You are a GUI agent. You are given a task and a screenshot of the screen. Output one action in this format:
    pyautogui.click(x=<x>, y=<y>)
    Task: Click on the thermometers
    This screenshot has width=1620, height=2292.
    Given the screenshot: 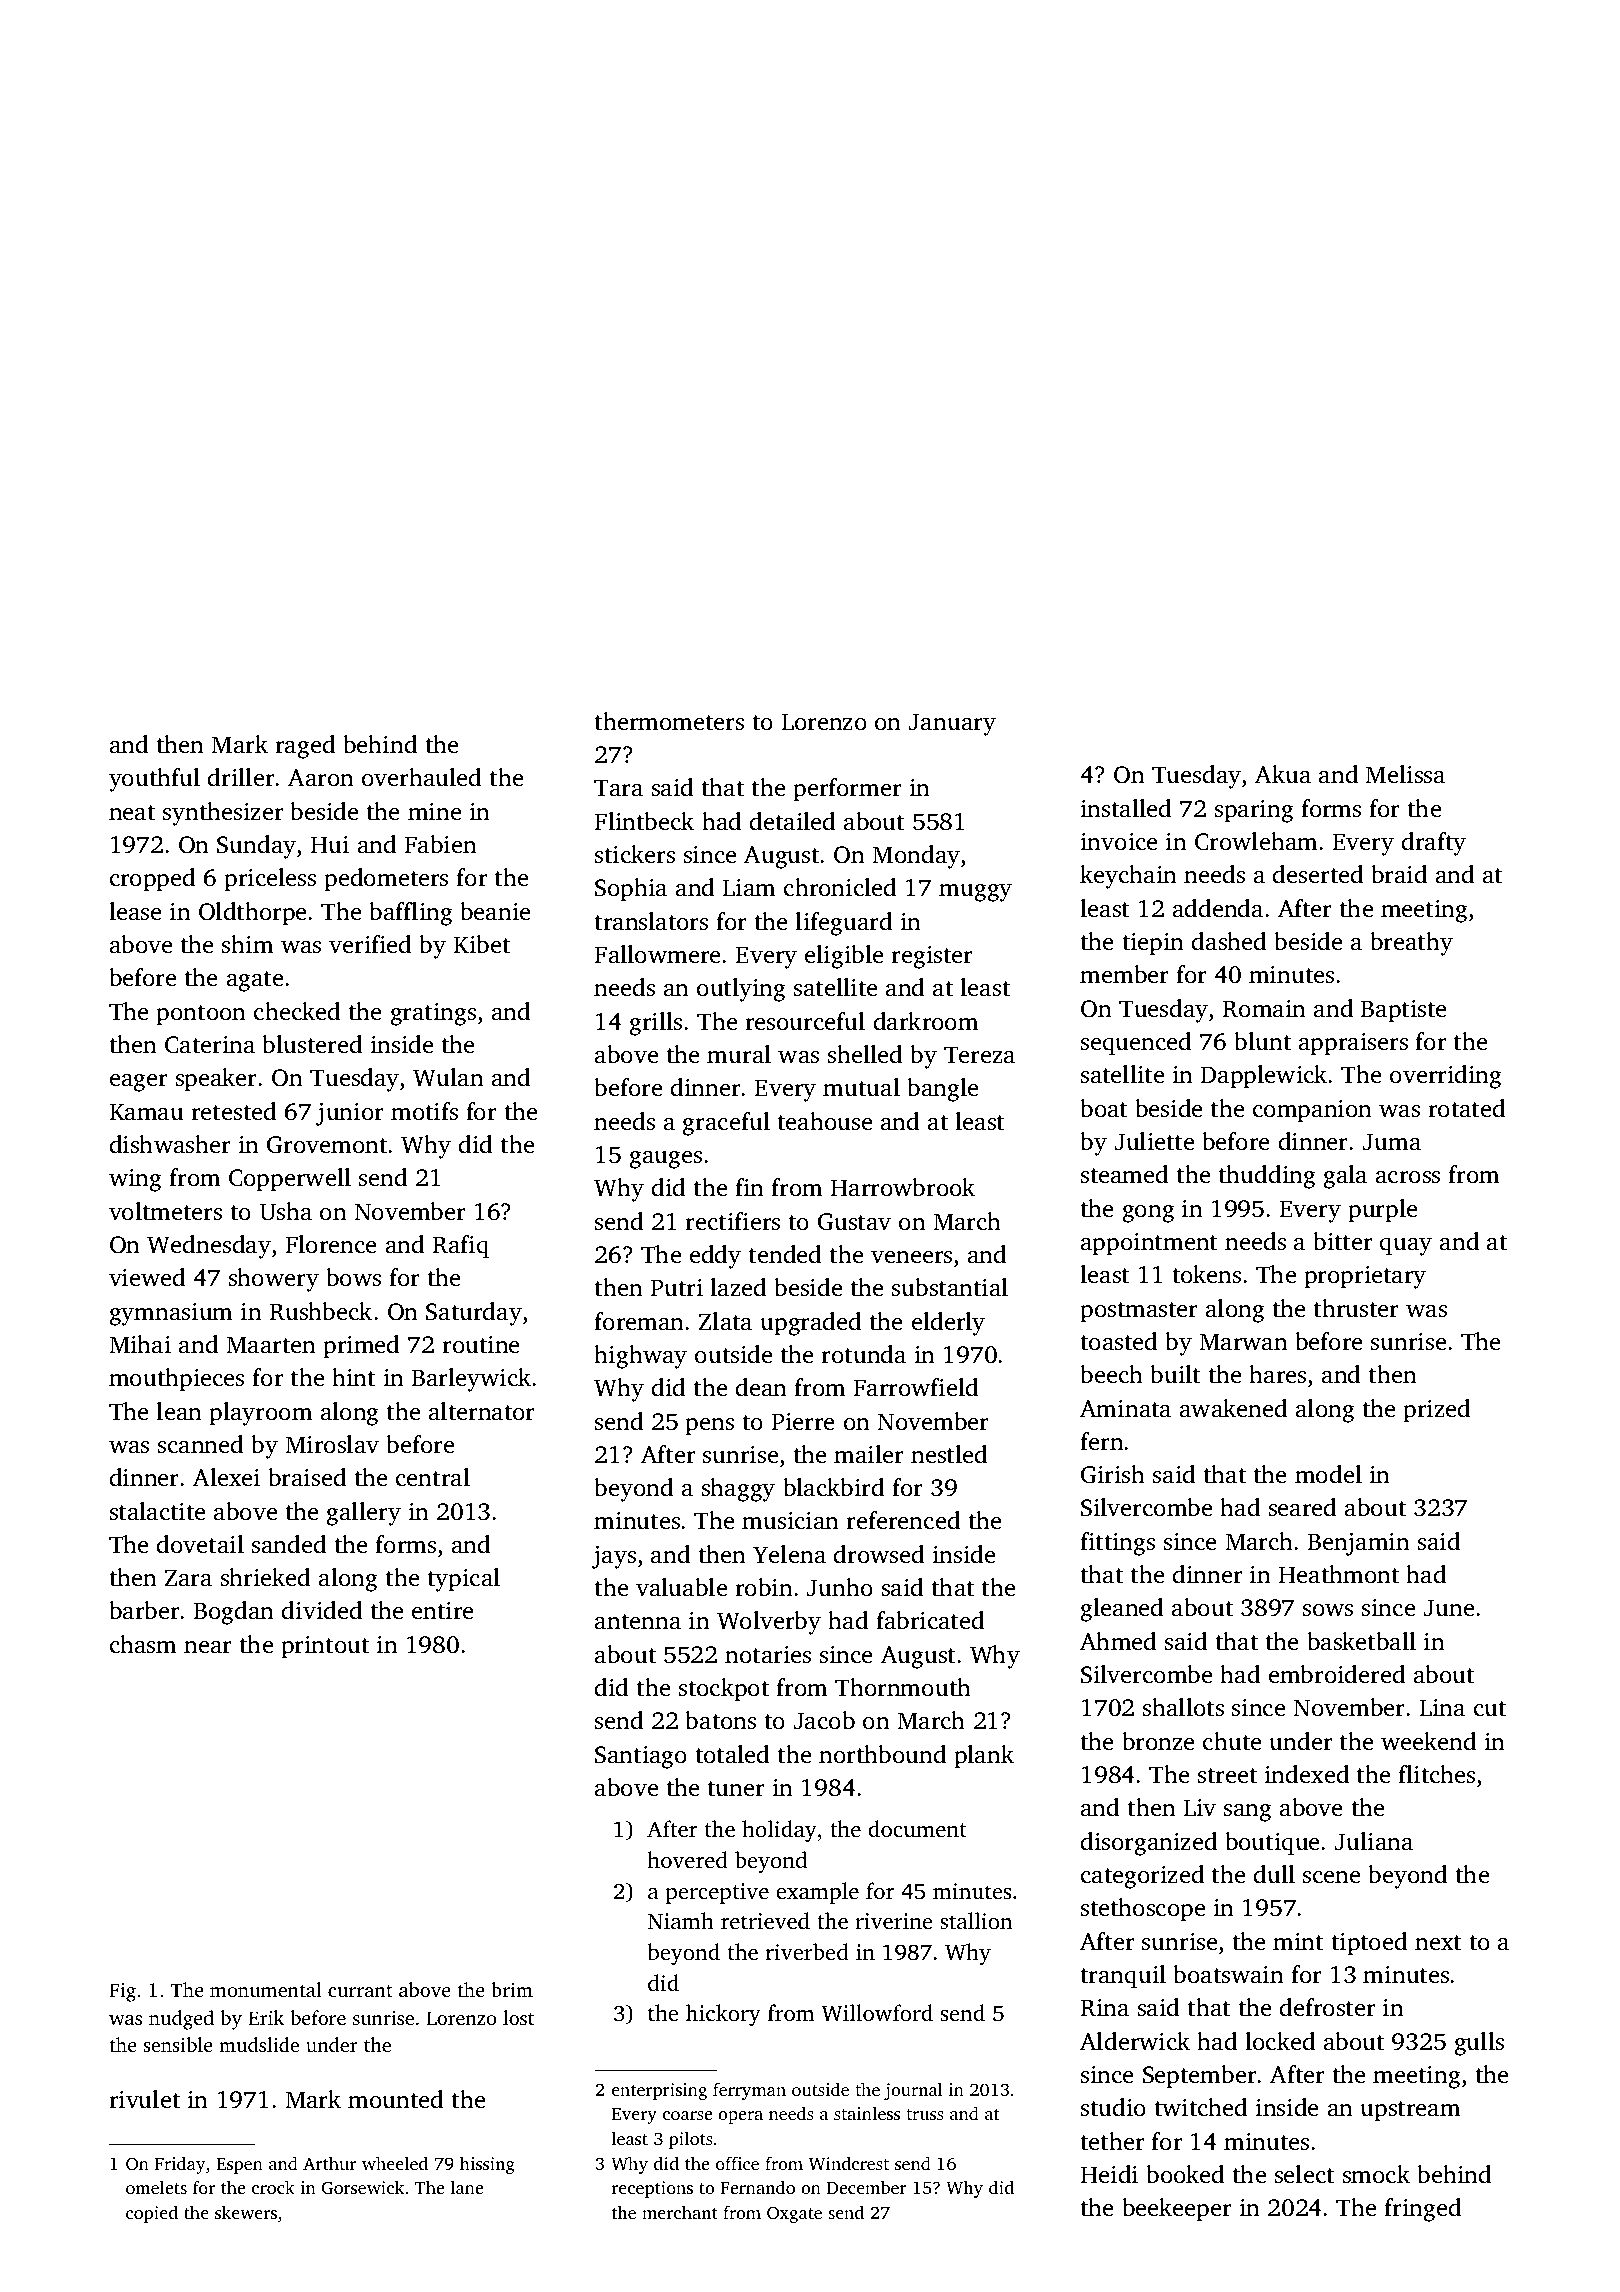 What is the action you would take?
    pyautogui.click(x=669, y=721)
